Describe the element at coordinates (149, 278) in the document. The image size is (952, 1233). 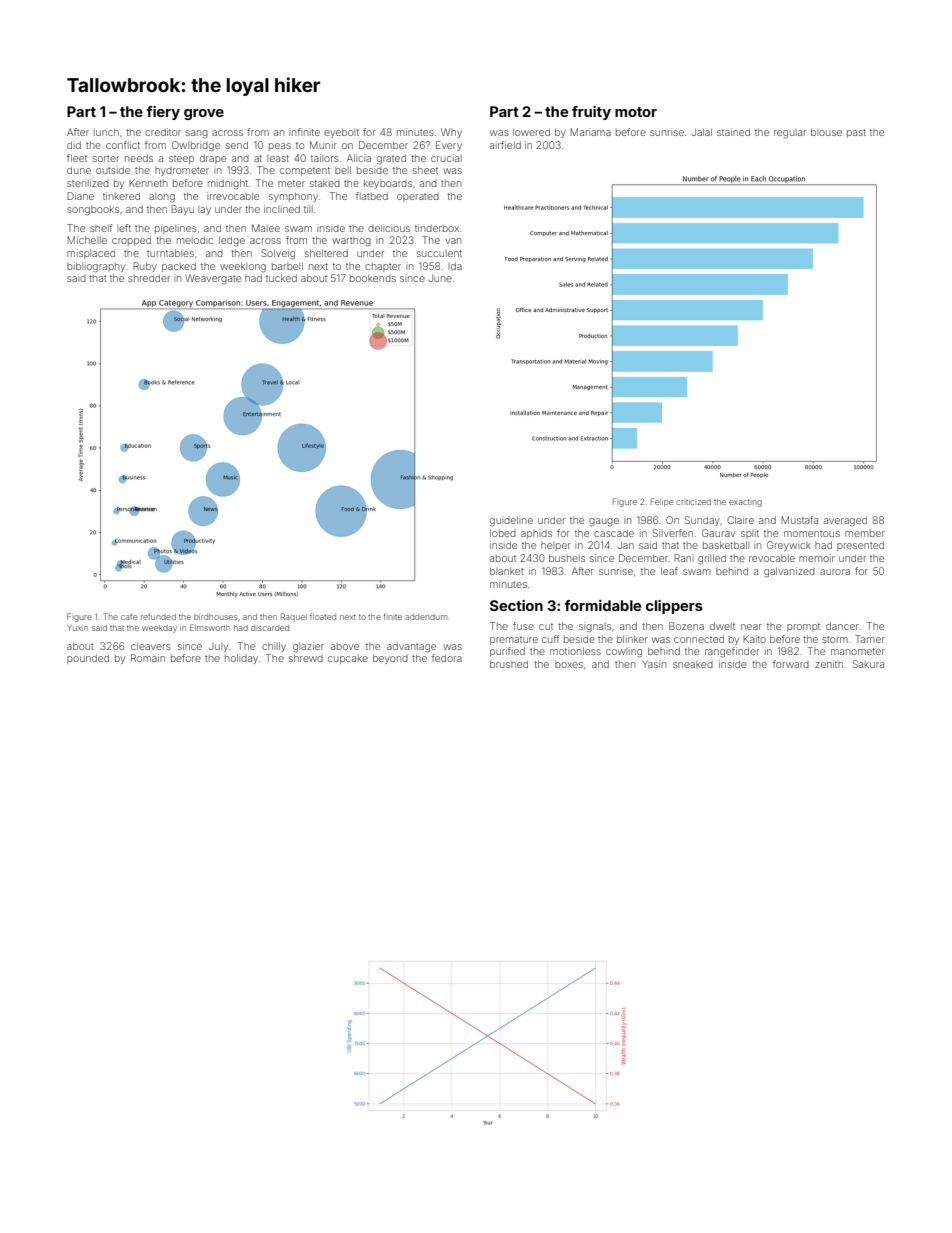
I see `shredder` at that location.
